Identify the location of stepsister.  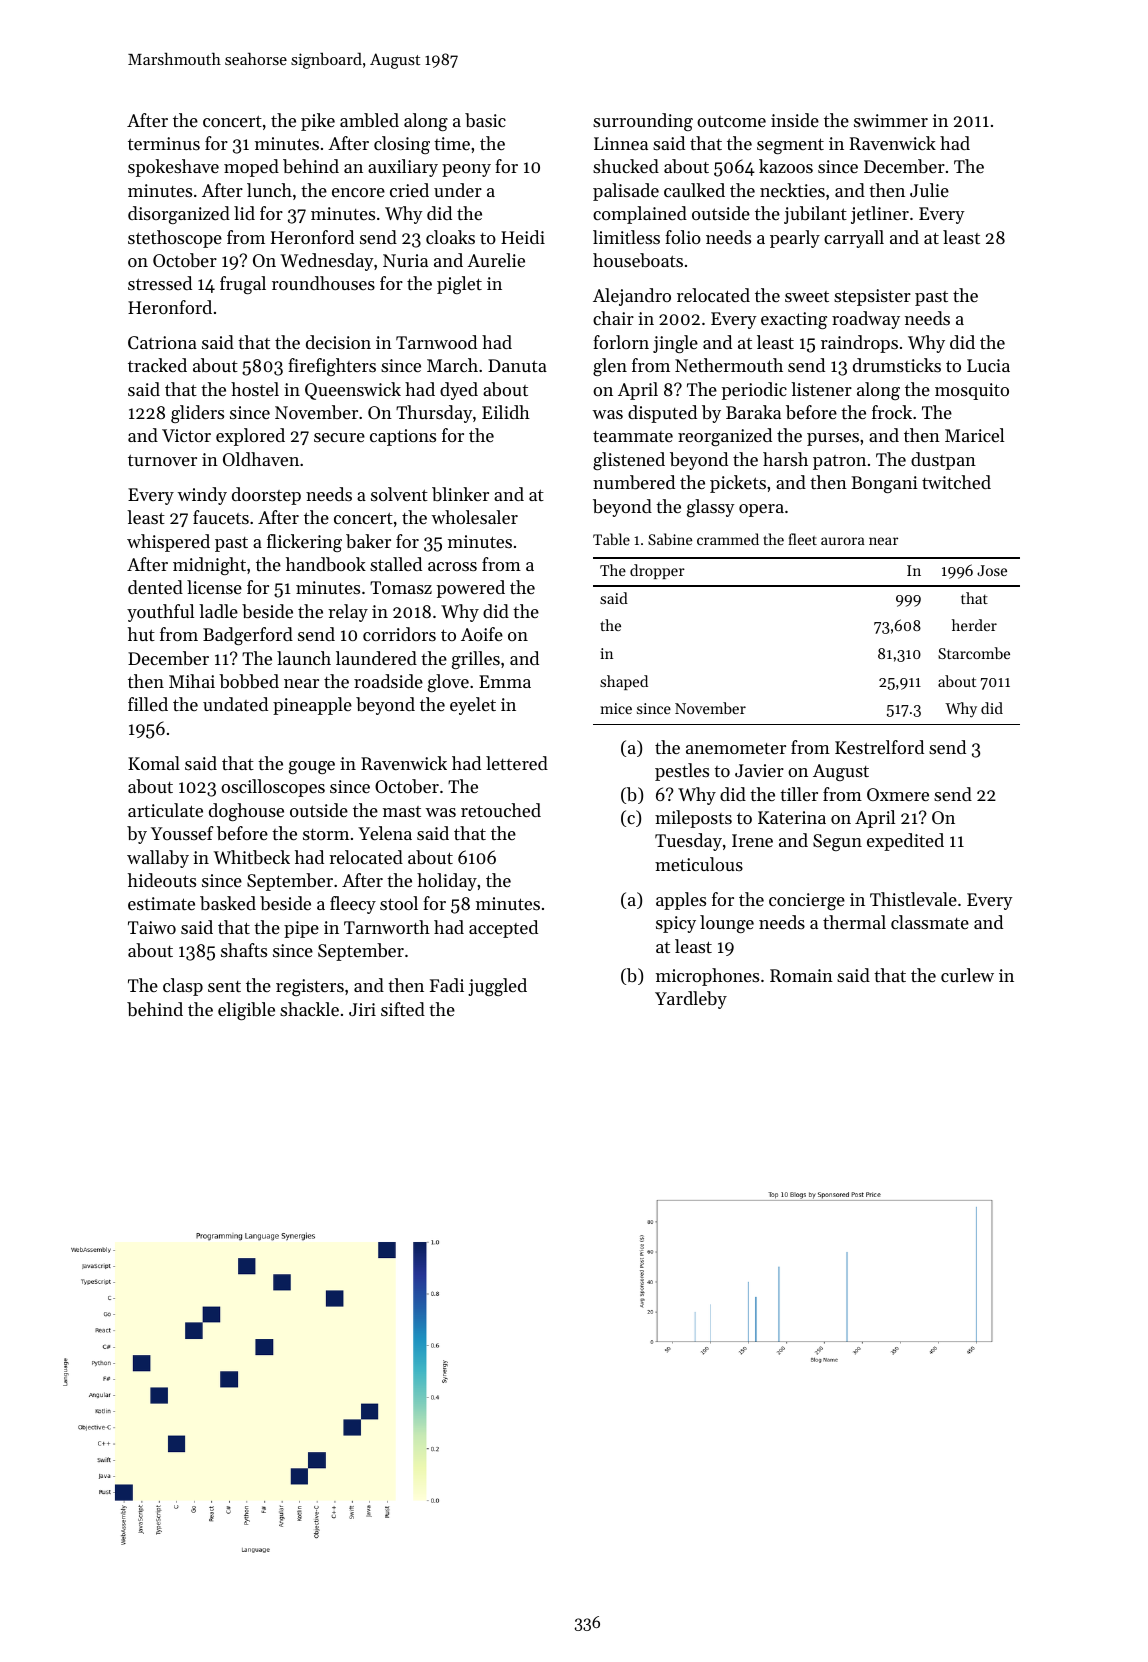
(872, 297).
